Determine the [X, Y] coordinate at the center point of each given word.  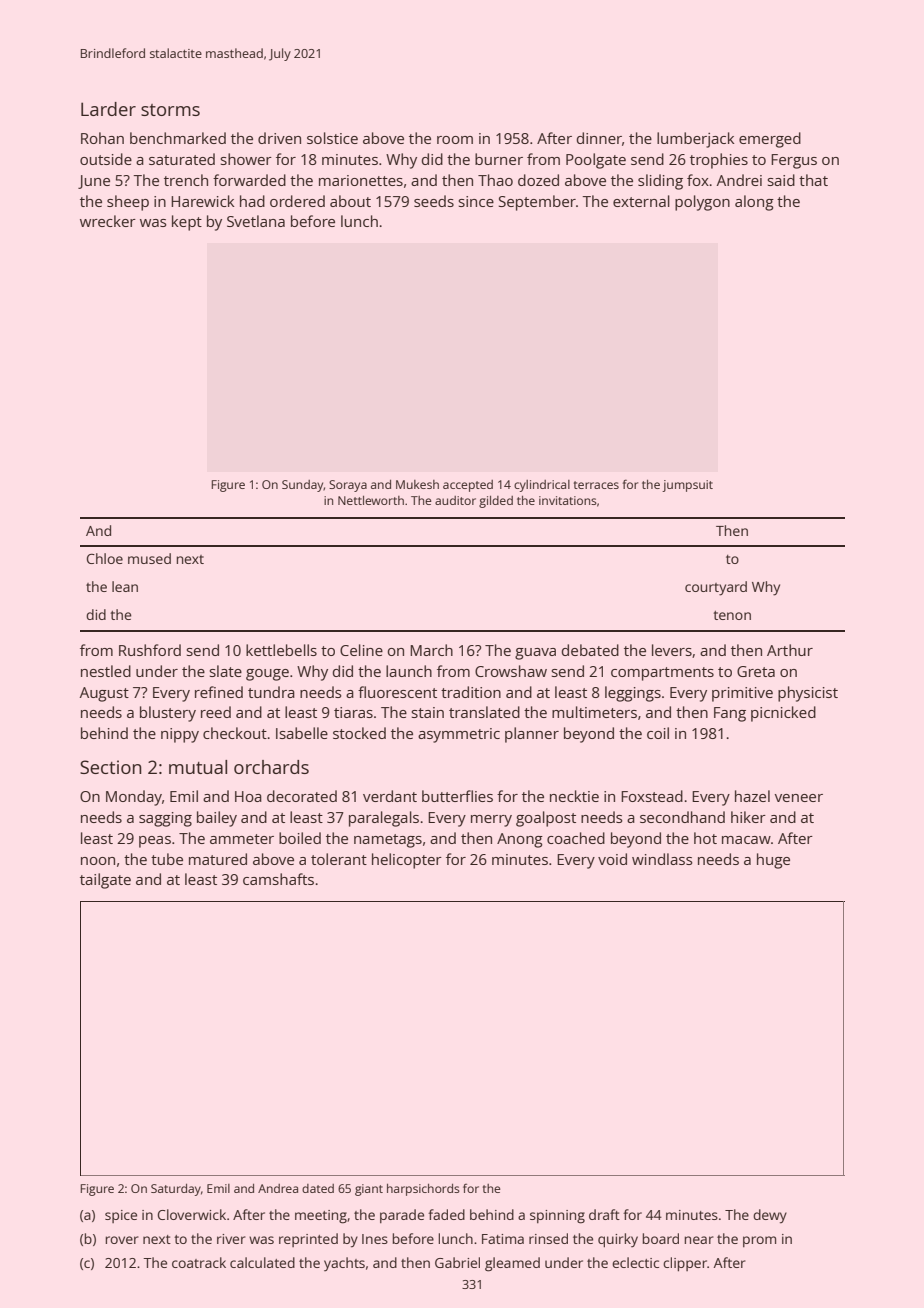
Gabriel [457, 1262]
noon [98, 861]
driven [279, 138]
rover [122, 1240]
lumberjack [696, 140]
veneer [799, 798]
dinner [599, 138]
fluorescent [397, 692]
